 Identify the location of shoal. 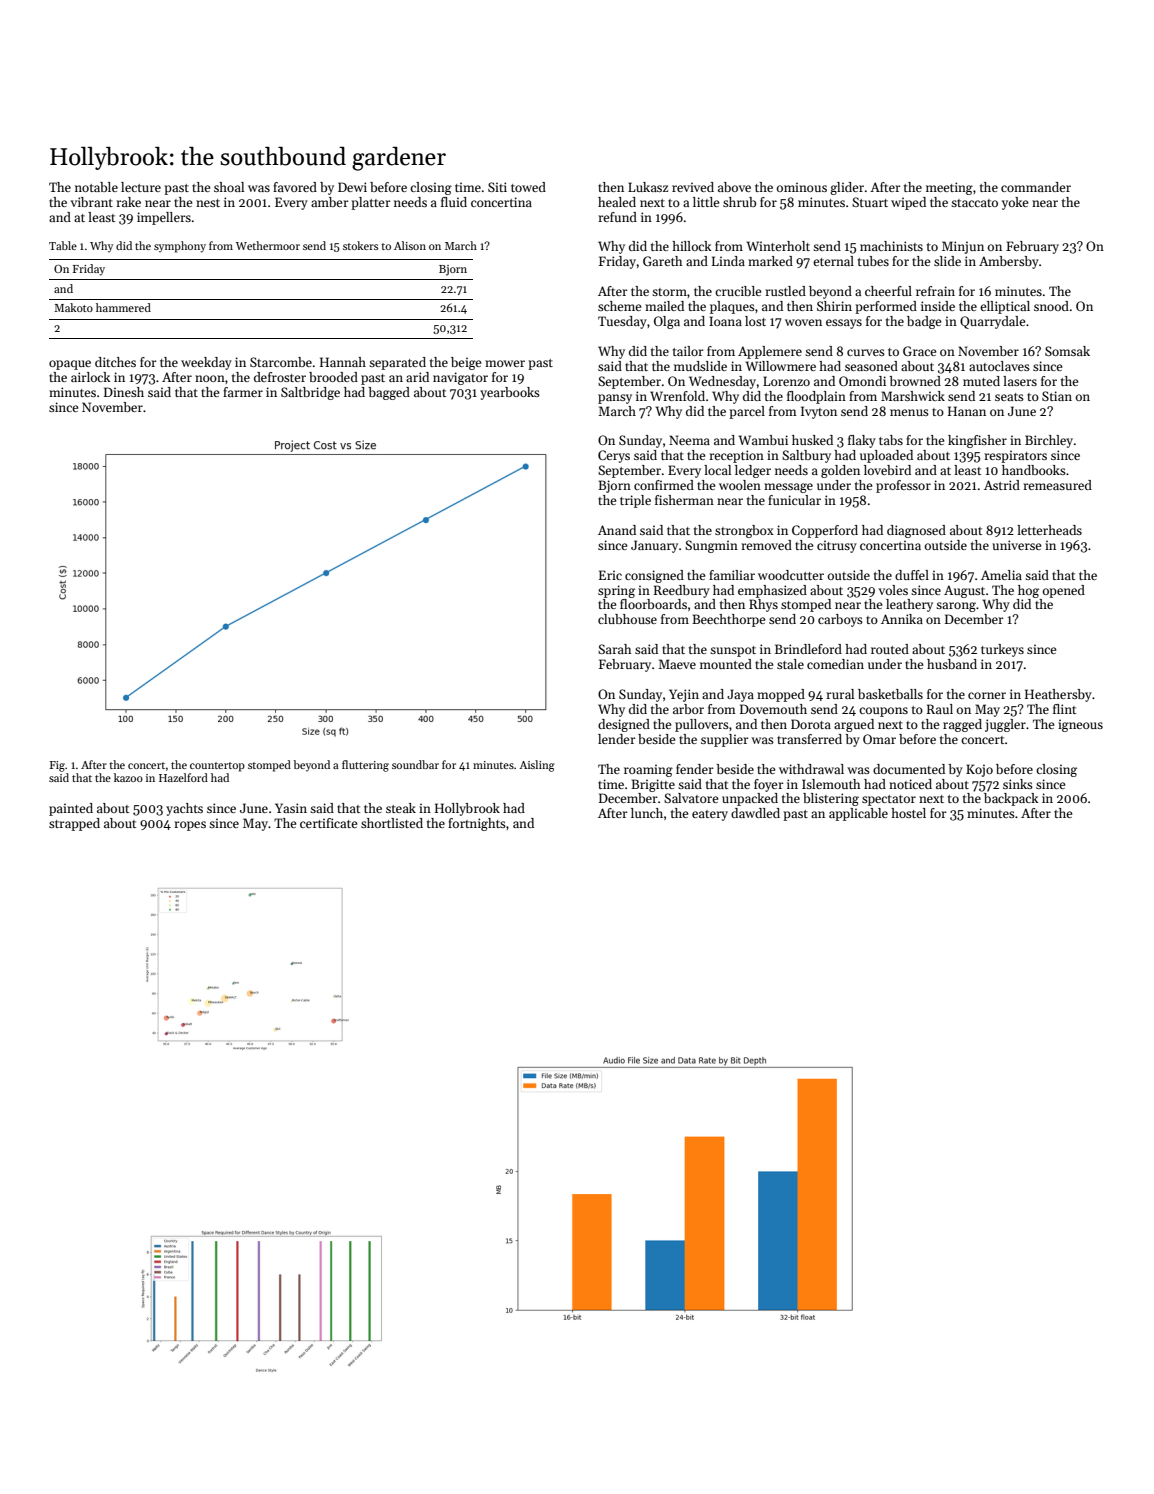
(229, 187).
